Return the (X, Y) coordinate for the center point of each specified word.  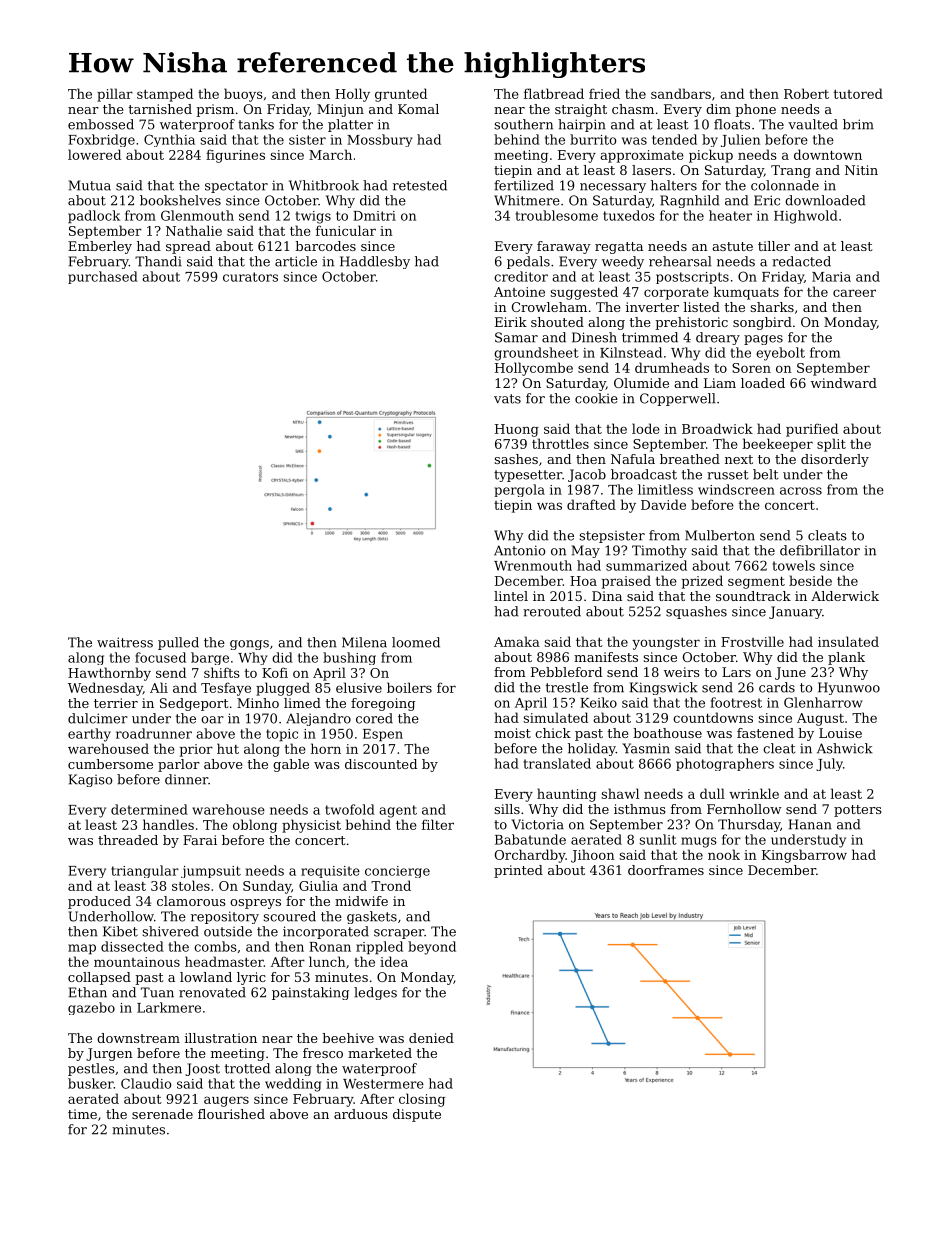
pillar (115, 95)
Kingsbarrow (804, 856)
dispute (417, 1115)
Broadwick (717, 428)
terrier (116, 703)
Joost (202, 1069)
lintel (511, 596)
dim (718, 109)
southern (524, 124)
